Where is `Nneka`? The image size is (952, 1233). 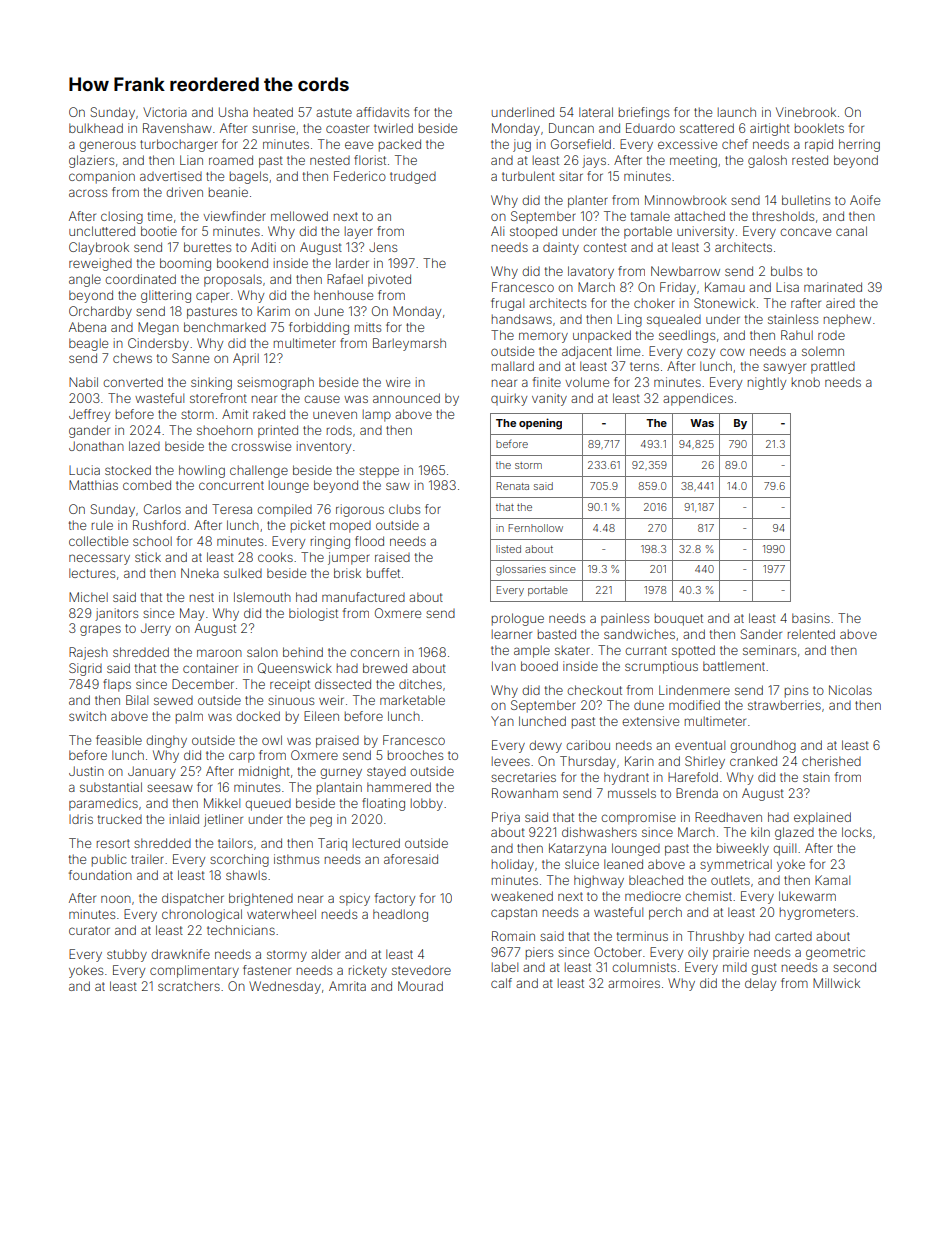 Nneka is located at coordinates (200, 573).
